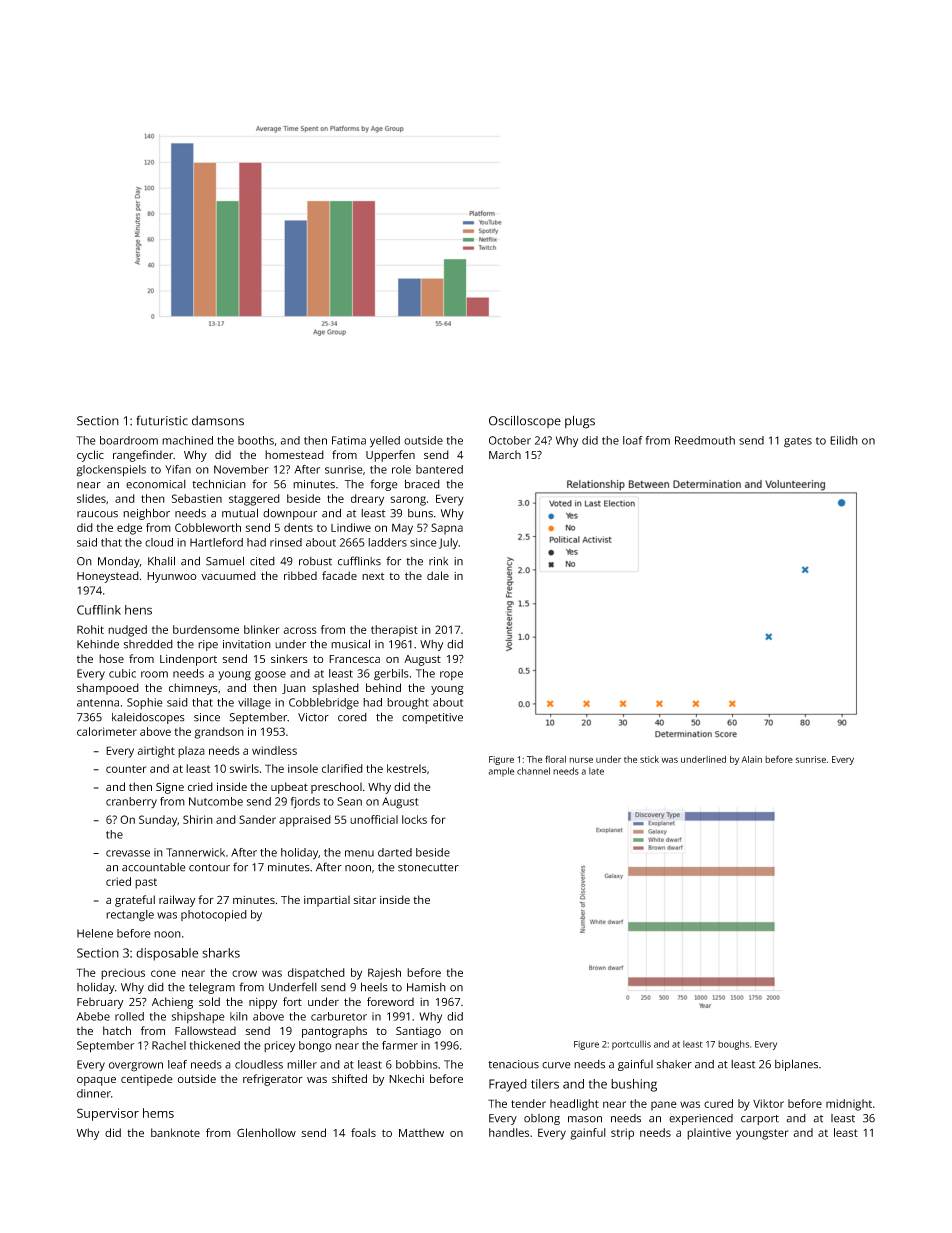 This screenshot has width=952, height=1233. Describe the element at coordinates (844, 440) in the screenshot. I see `Eilidh` at that location.
